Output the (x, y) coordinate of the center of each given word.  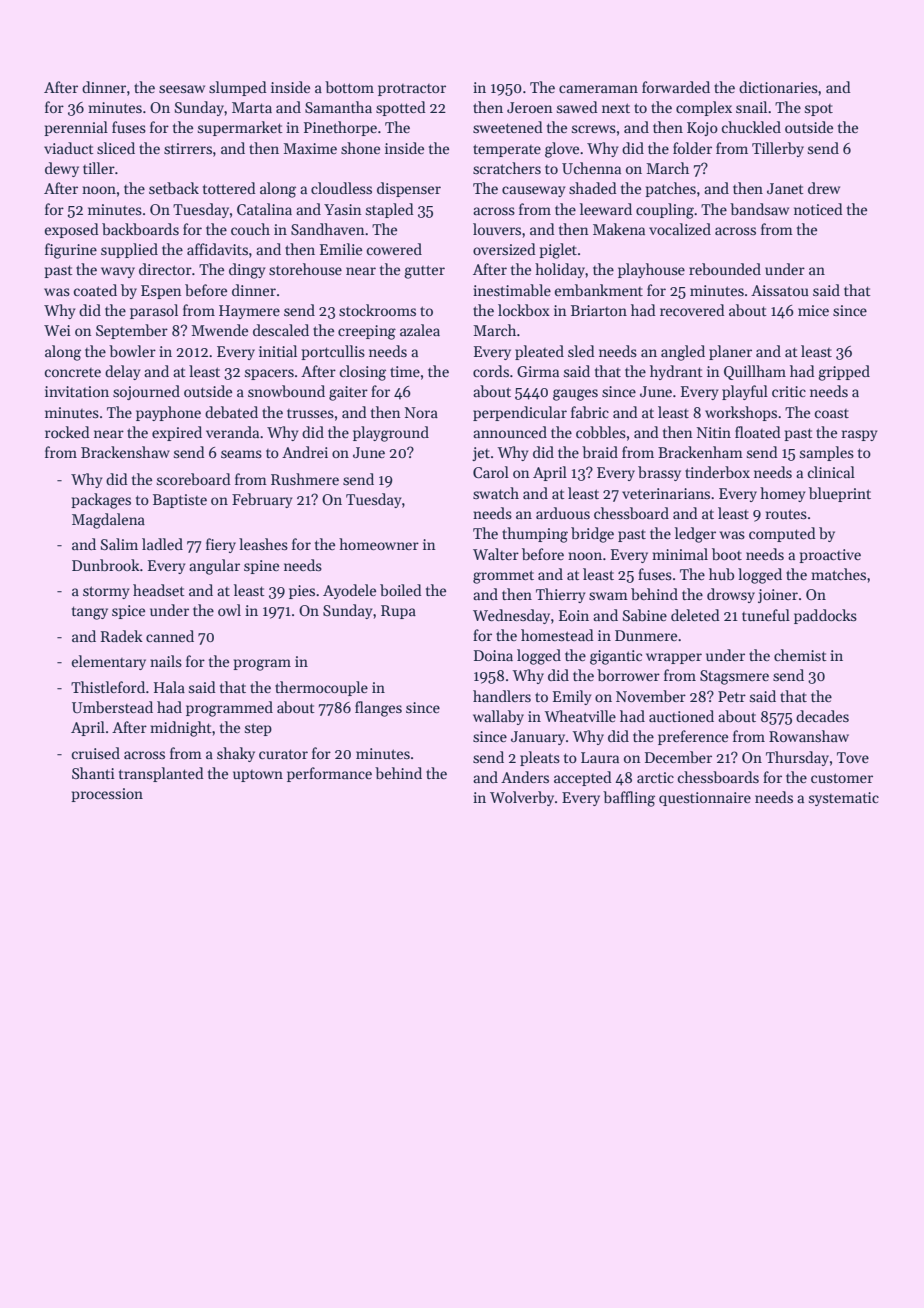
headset (159, 590)
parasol (154, 311)
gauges (575, 395)
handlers (502, 696)
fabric (590, 412)
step (258, 729)
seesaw (182, 89)
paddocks (825, 616)
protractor (412, 90)
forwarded (676, 87)
